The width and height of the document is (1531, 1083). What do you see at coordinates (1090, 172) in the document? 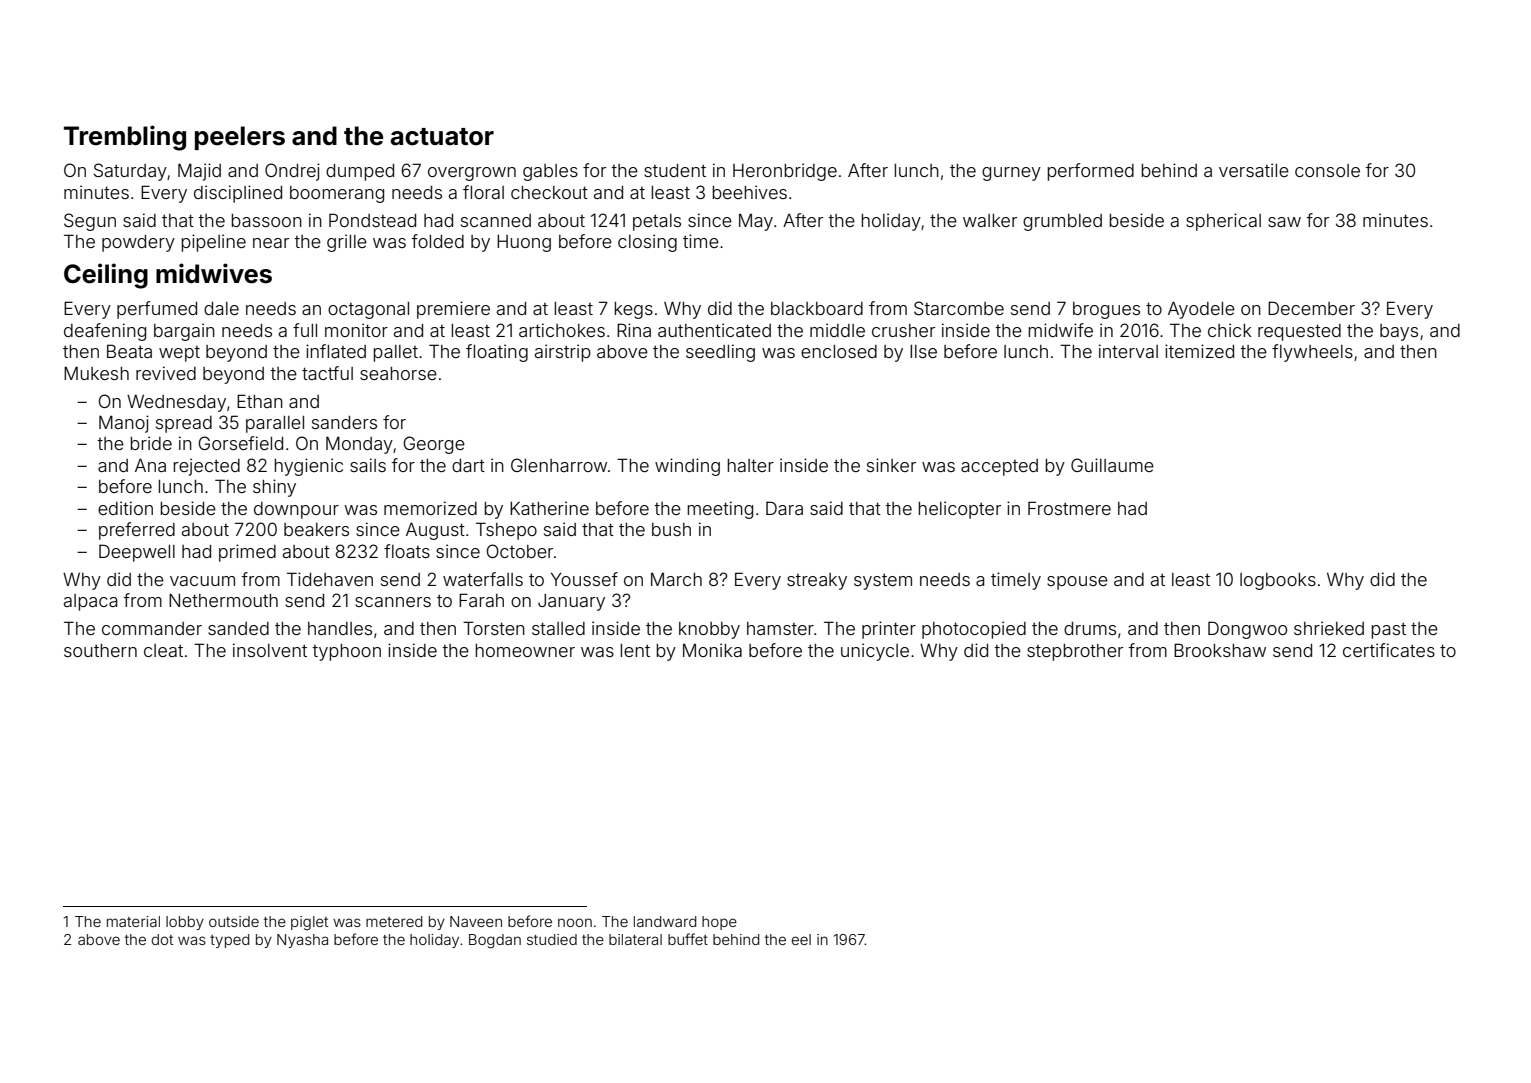
I see `performed` at bounding box center [1090, 172].
